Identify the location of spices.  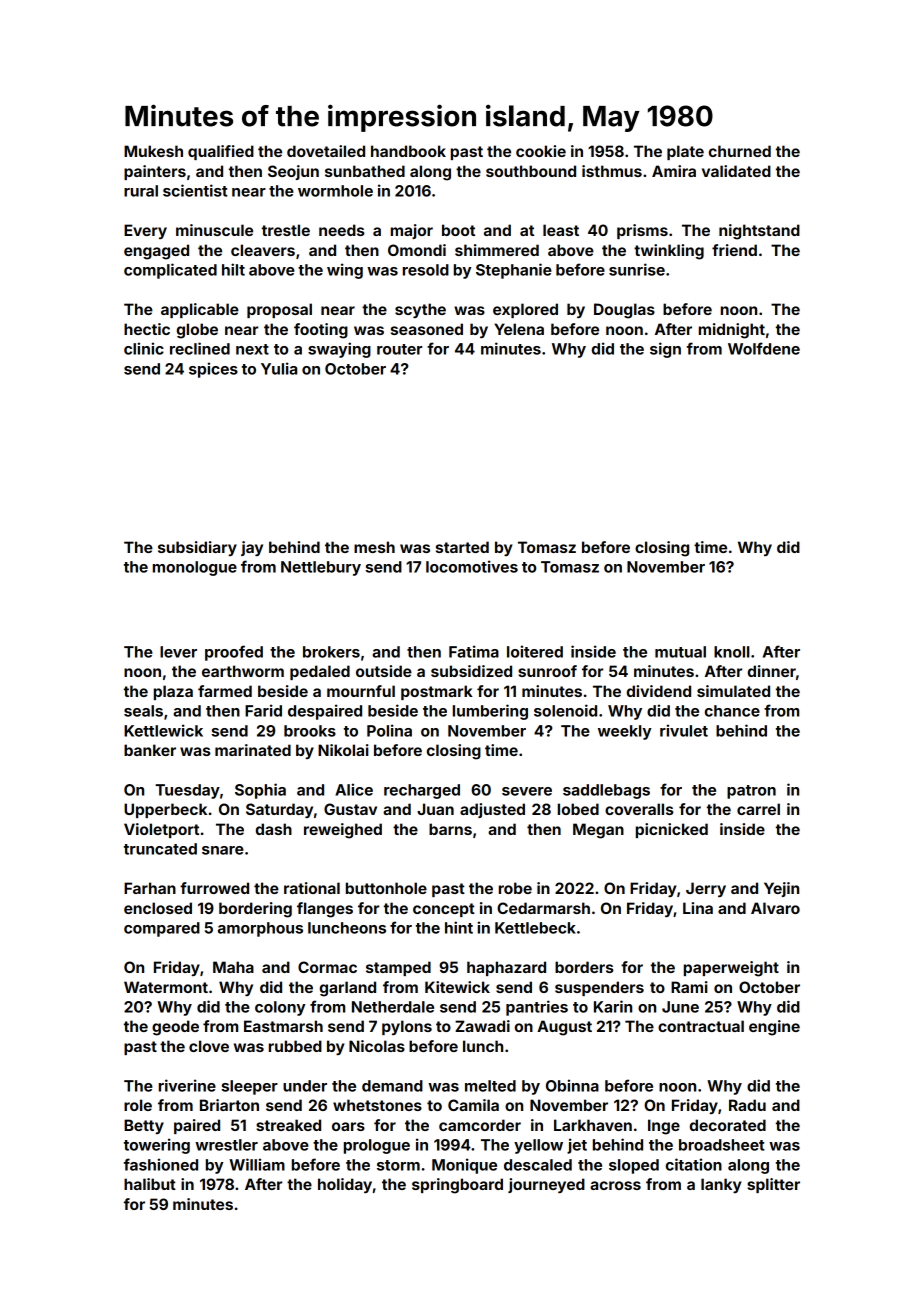
(213, 370).
